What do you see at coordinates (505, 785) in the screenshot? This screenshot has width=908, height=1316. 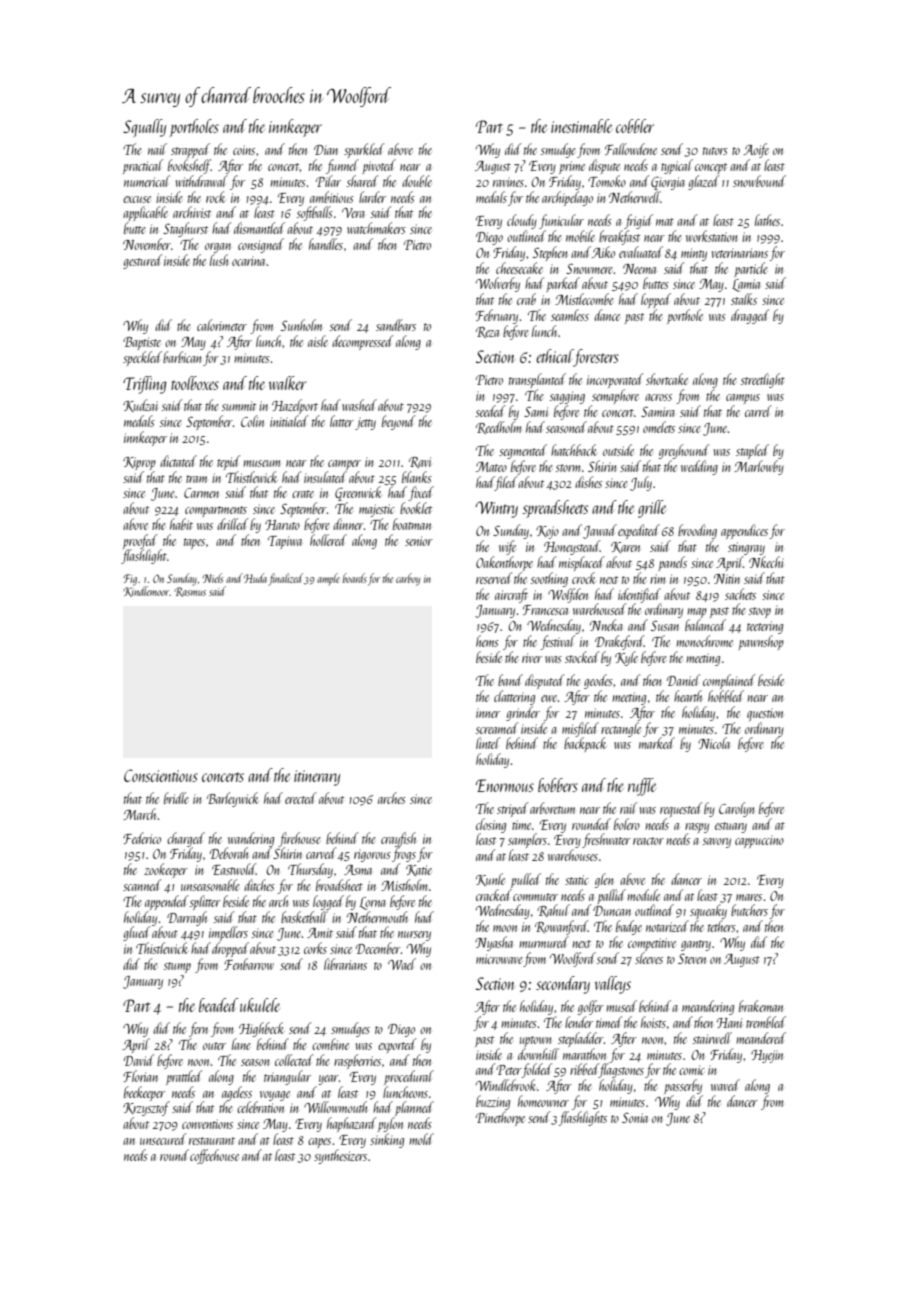 I see `Enormous` at bounding box center [505, 785].
